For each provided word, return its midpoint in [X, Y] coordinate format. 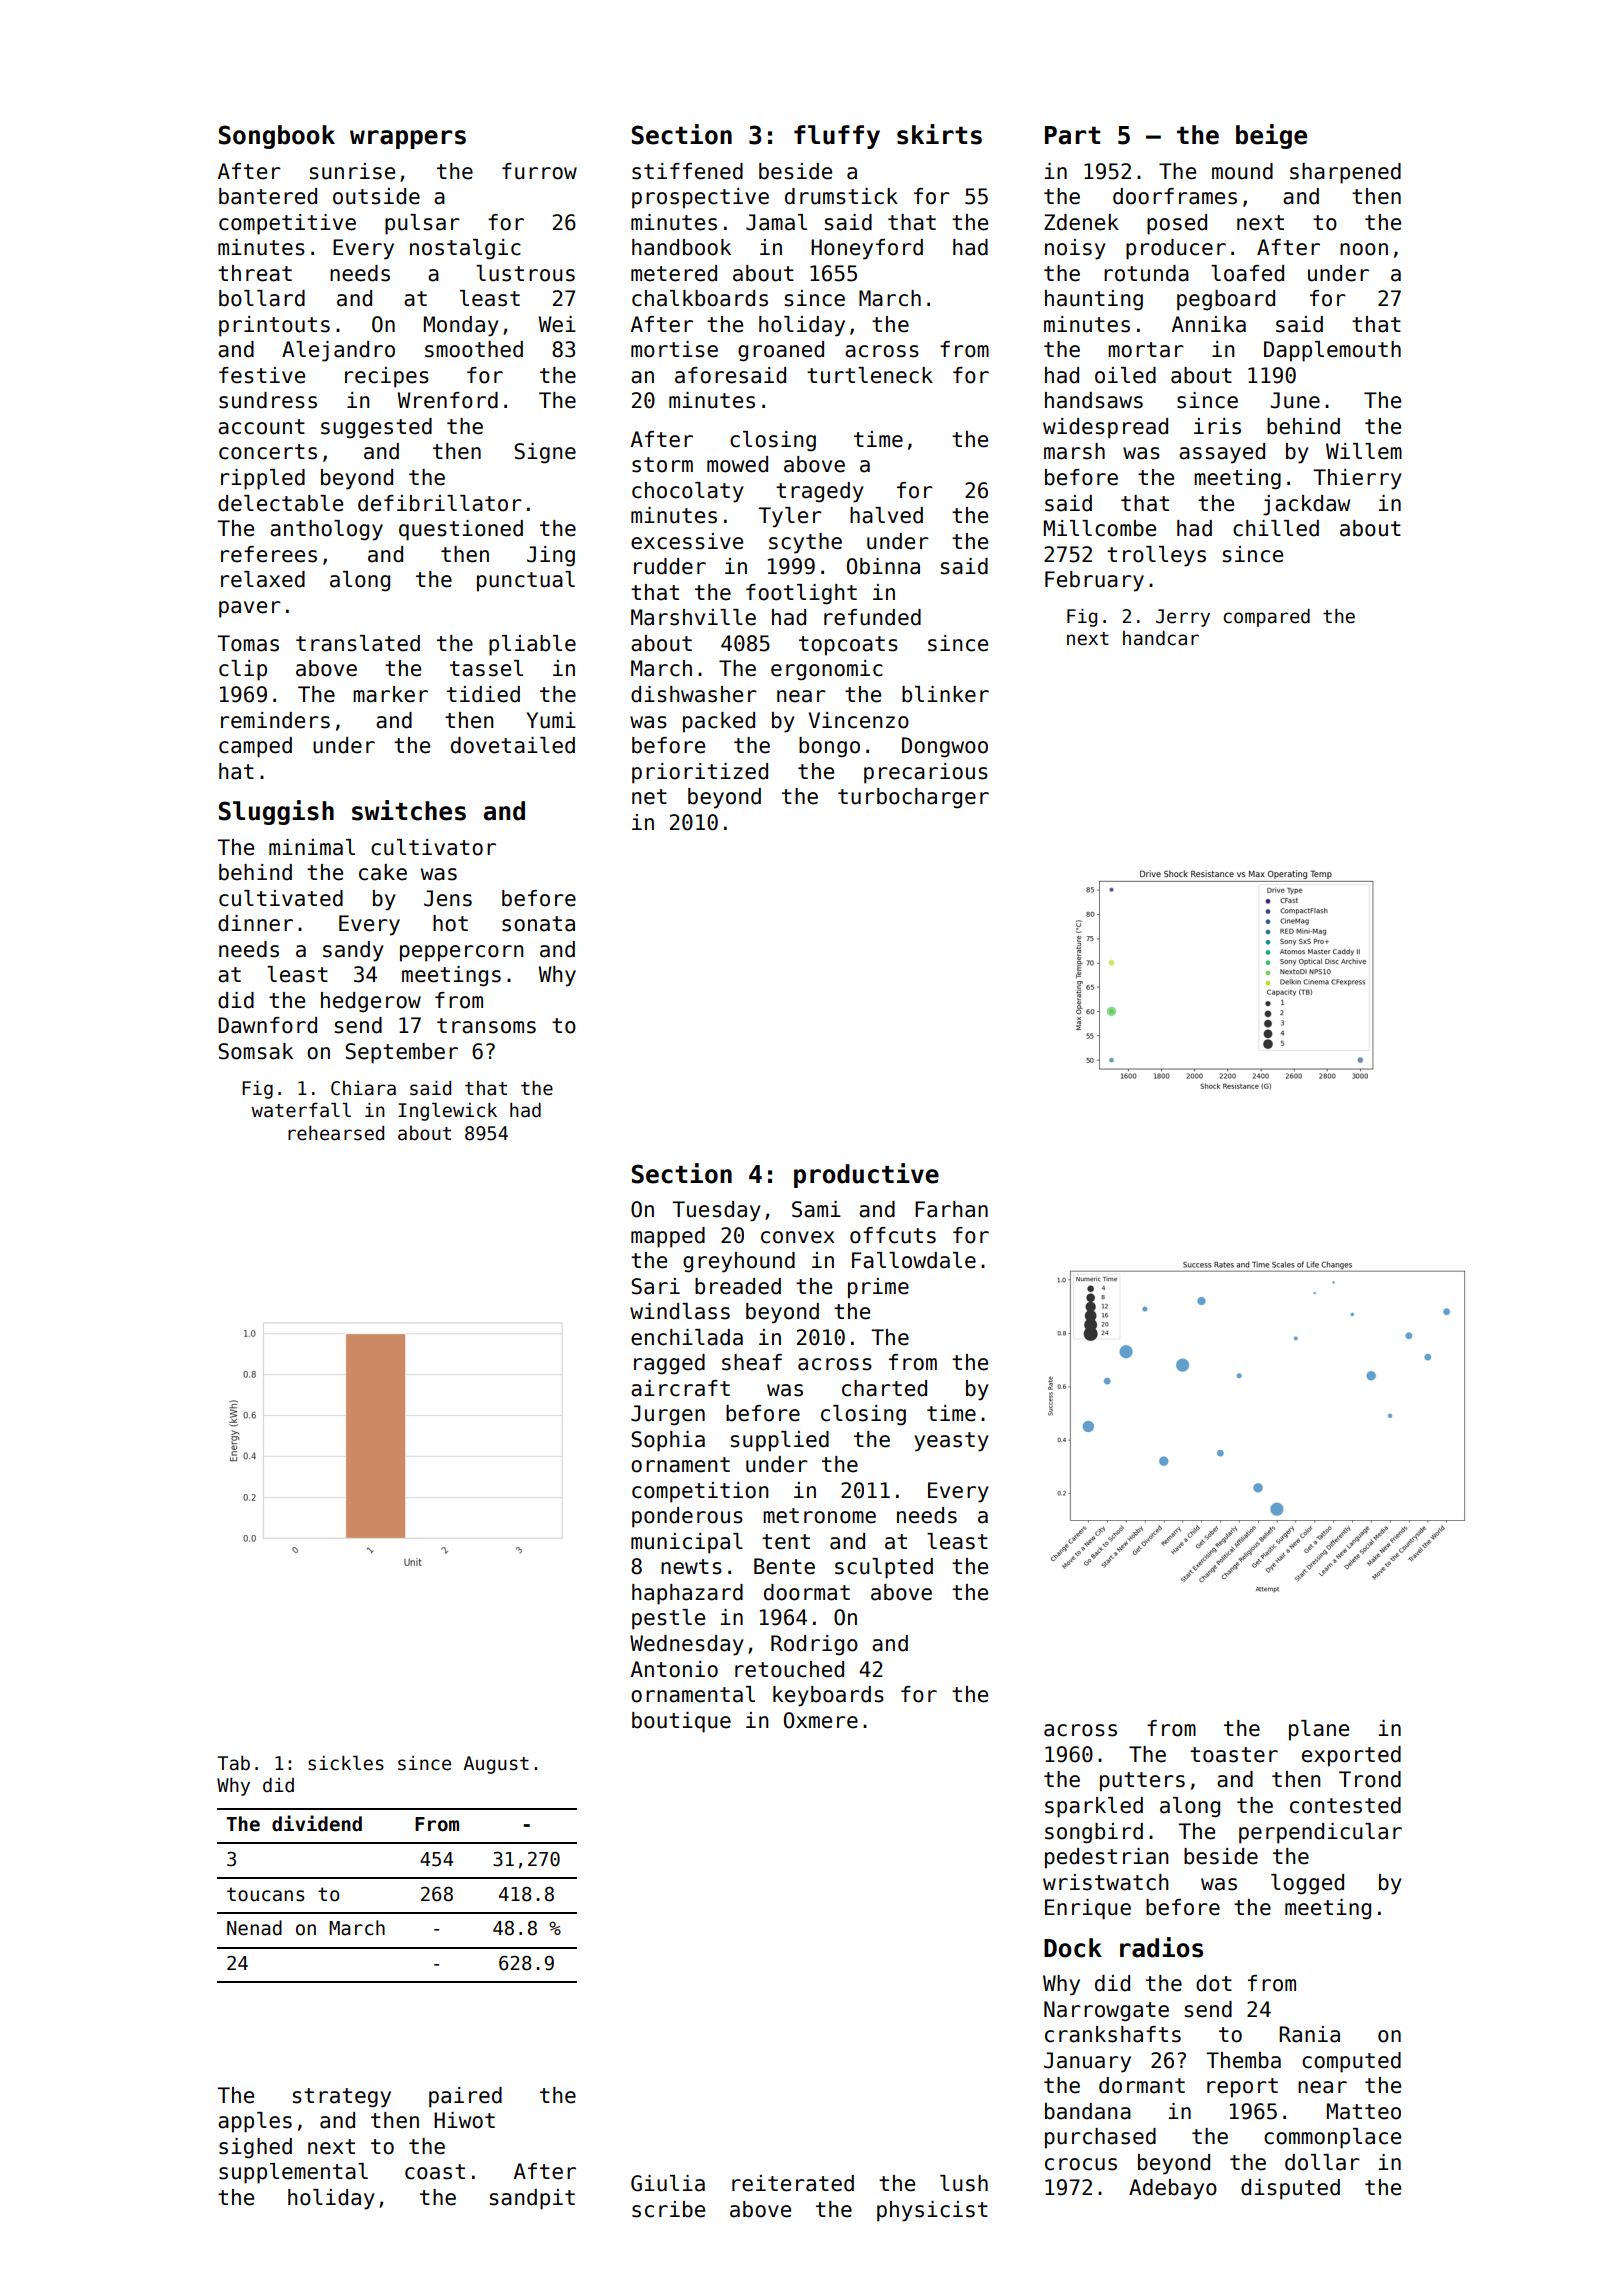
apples [255, 2122]
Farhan [951, 1209]
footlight [801, 594]
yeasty [951, 1442]
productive [866, 1175]
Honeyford [867, 249]
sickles [346, 1763]
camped [255, 747]
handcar [1161, 638]
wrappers [408, 139]
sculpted [884, 1568]
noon [1364, 249]
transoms [486, 1026]
